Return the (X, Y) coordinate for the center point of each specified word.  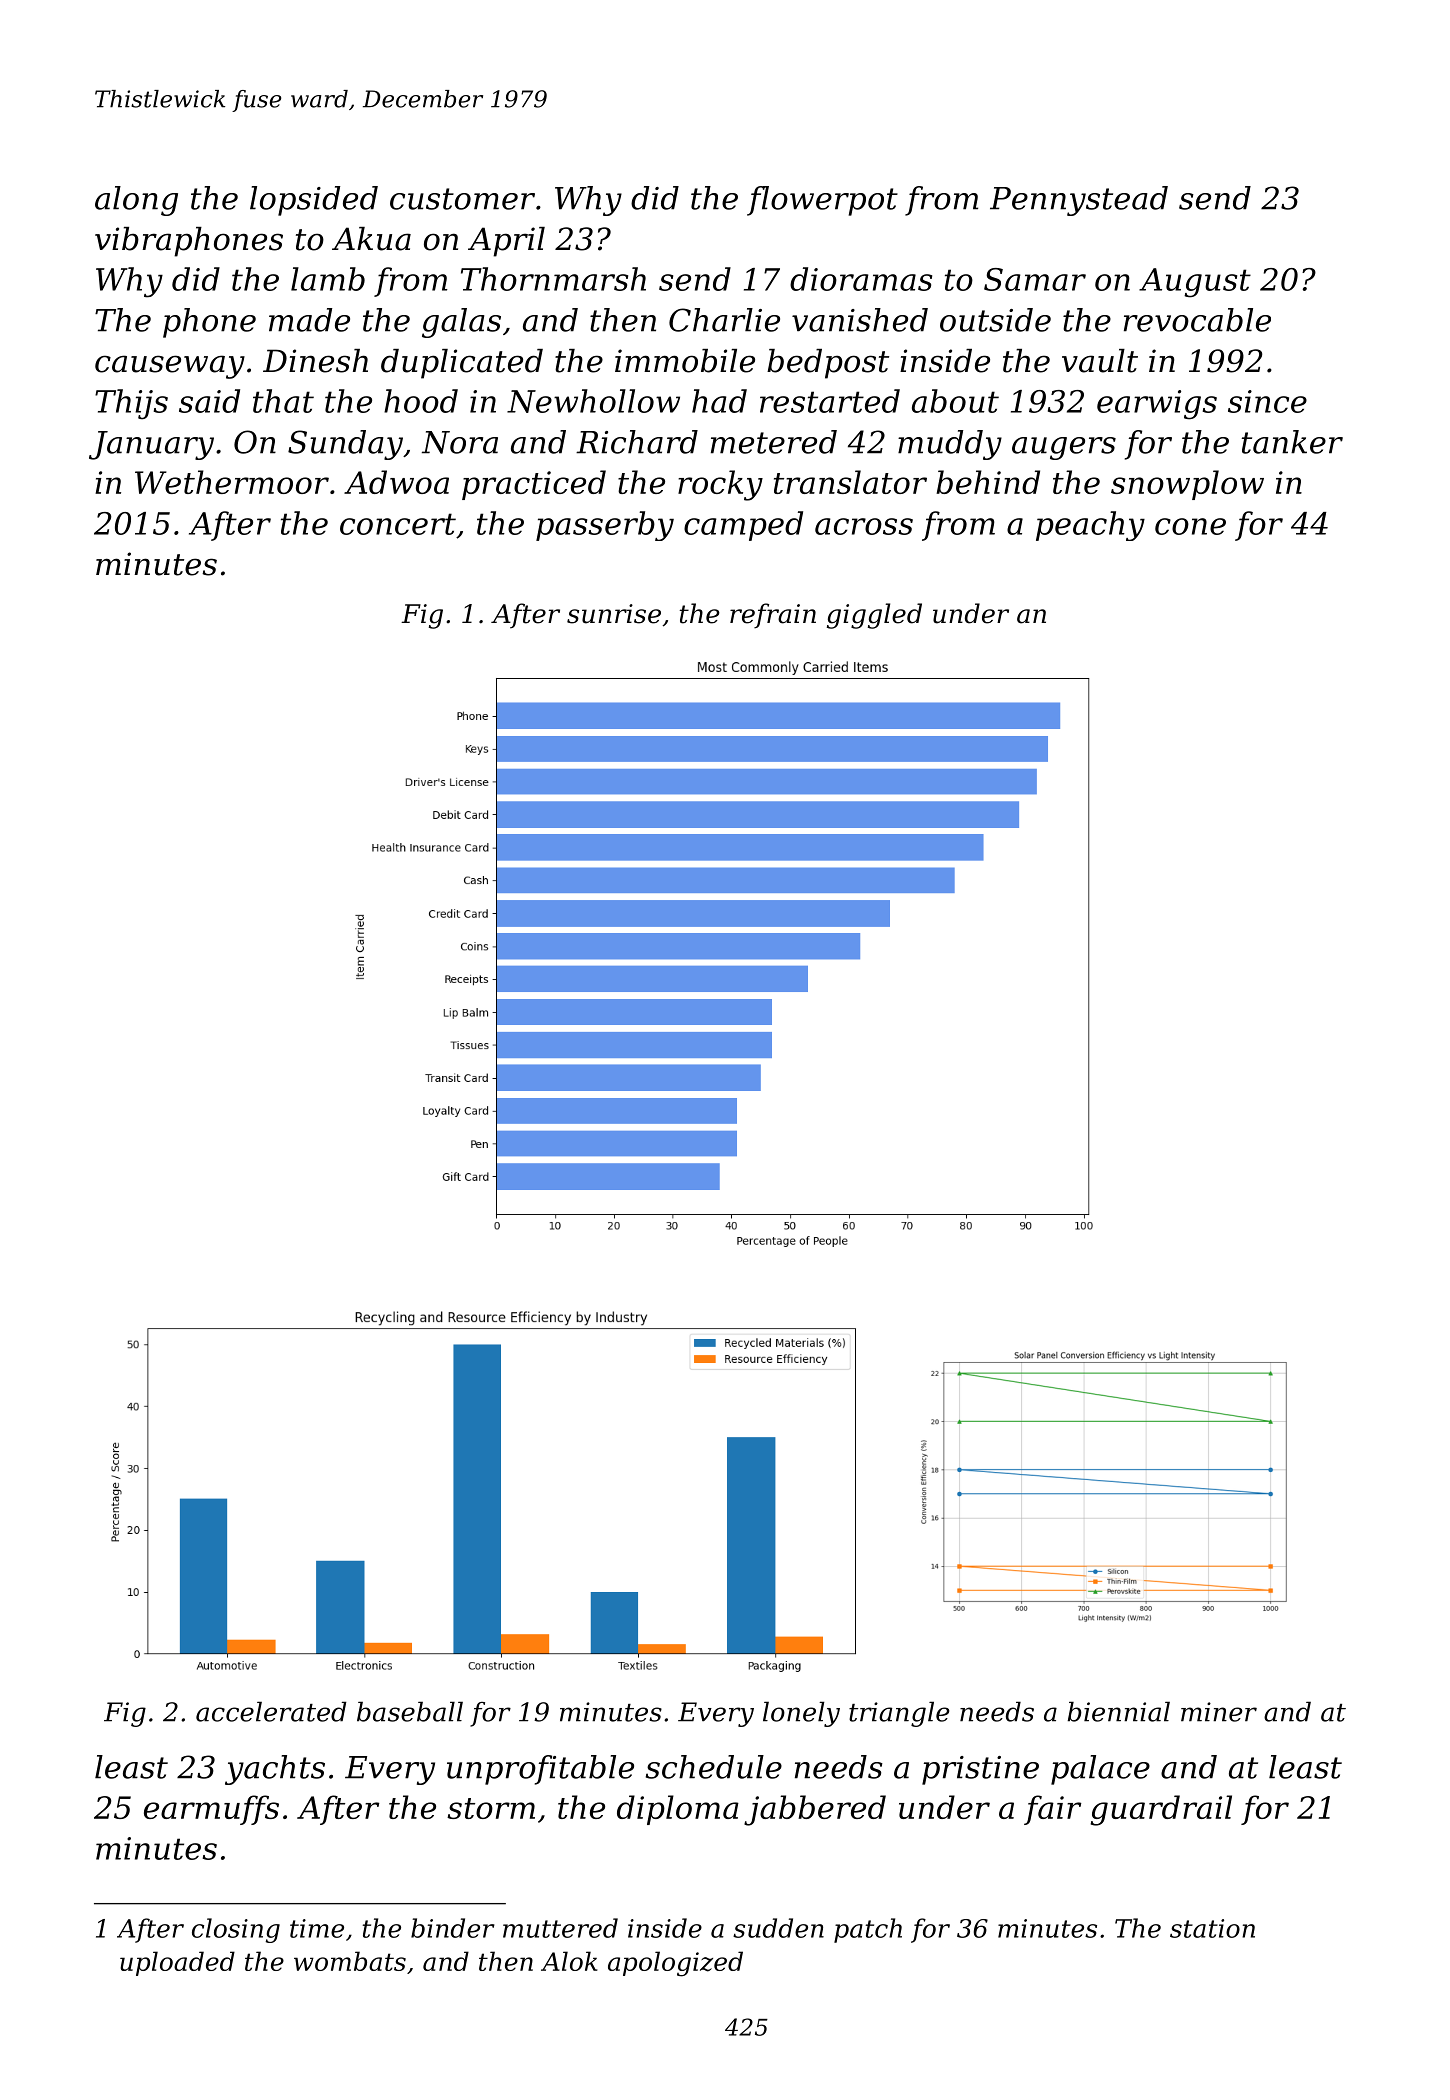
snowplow (1187, 485)
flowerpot (822, 201)
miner (1219, 1712)
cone (1190, 526)
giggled (874, 616)
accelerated (271, 1711)
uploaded (177, 1963)
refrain (773, 616)
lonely (801, 1714)
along (136, 201)
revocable (1197, 320)
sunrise (614, 614)
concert (398, 524)
